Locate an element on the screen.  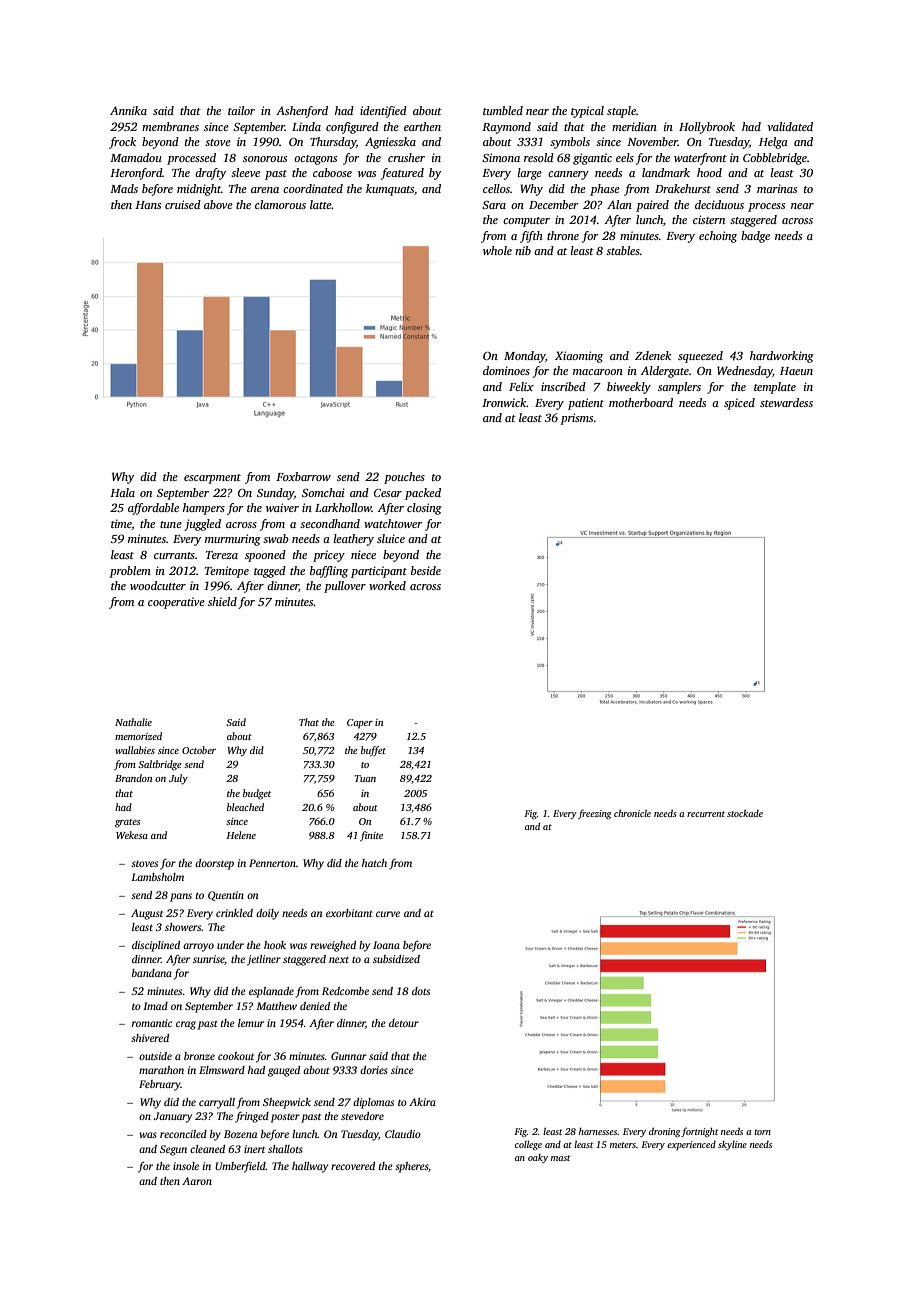
Agnieszka is located at coordinates (390, 143).
